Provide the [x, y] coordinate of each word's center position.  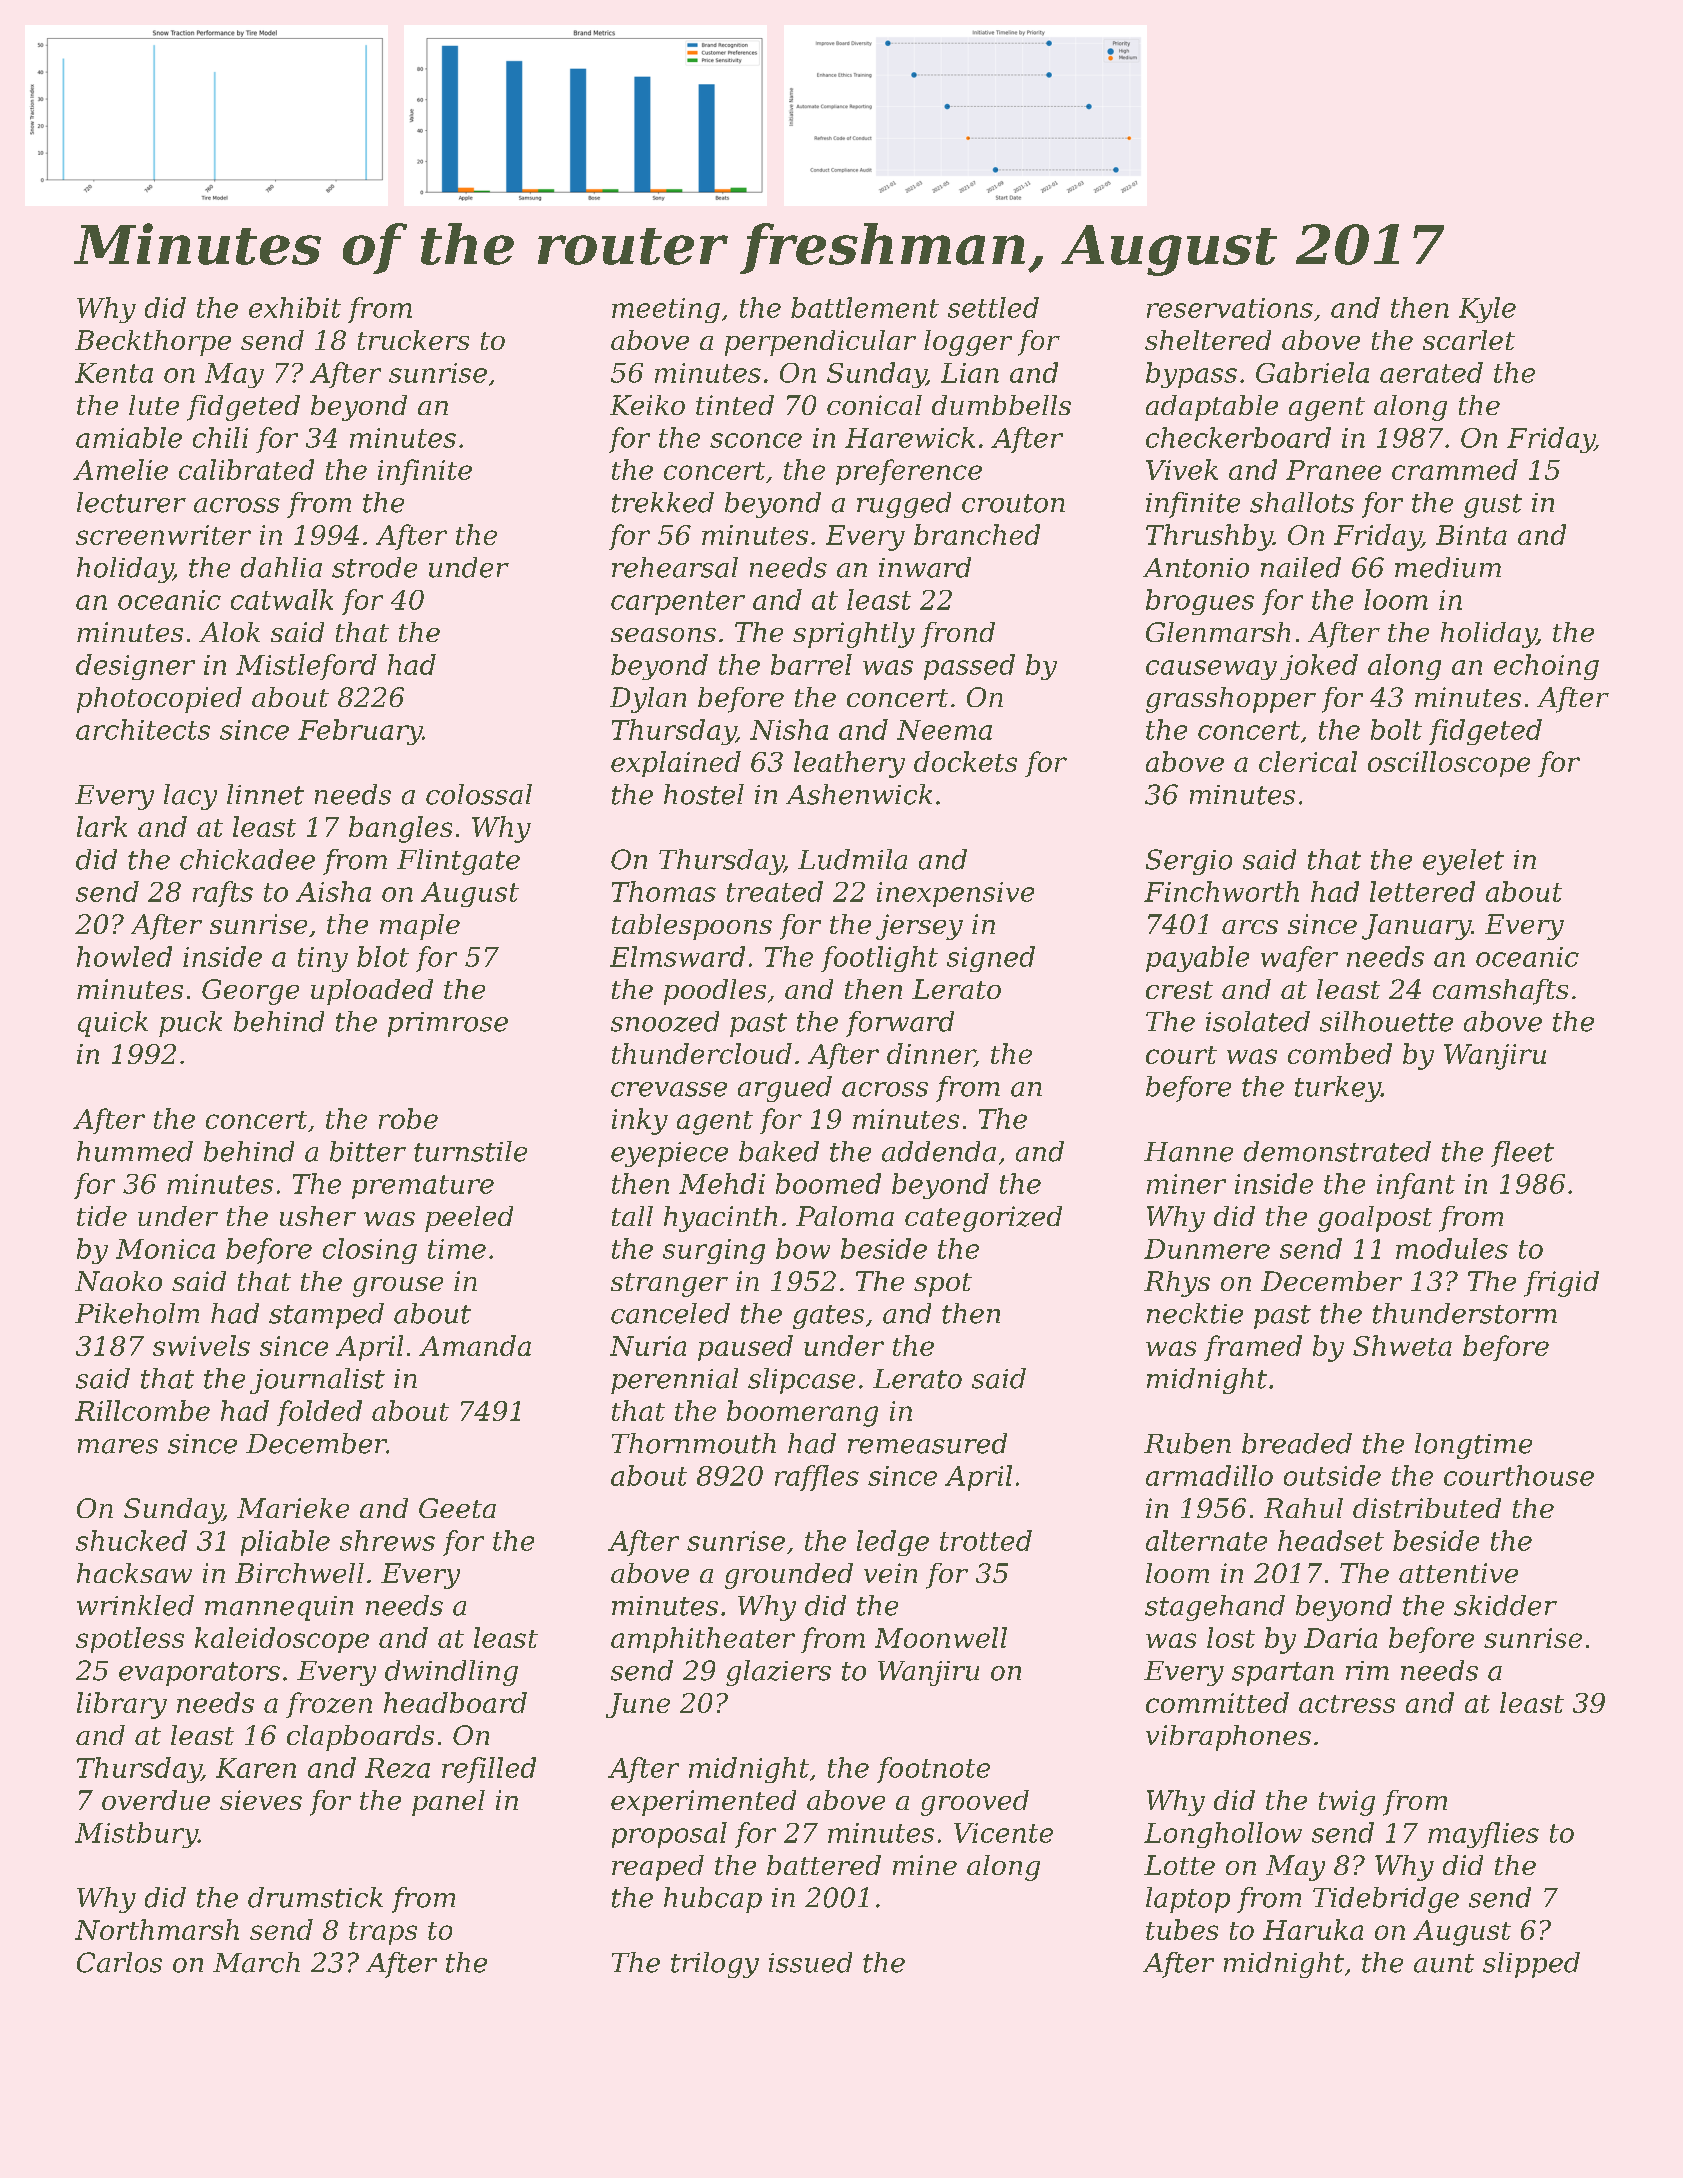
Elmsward [677, 956]
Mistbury [136, 1835]
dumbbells [1001, 405]
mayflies [1483, 1835]
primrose [448, 1024]
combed [1340, 1053]
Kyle [1487, 310]
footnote [933, 1770]
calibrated [246, 469]
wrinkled [135, 1605]
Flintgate [458, 862]
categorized [983, 1219]
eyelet [1463, 862]
